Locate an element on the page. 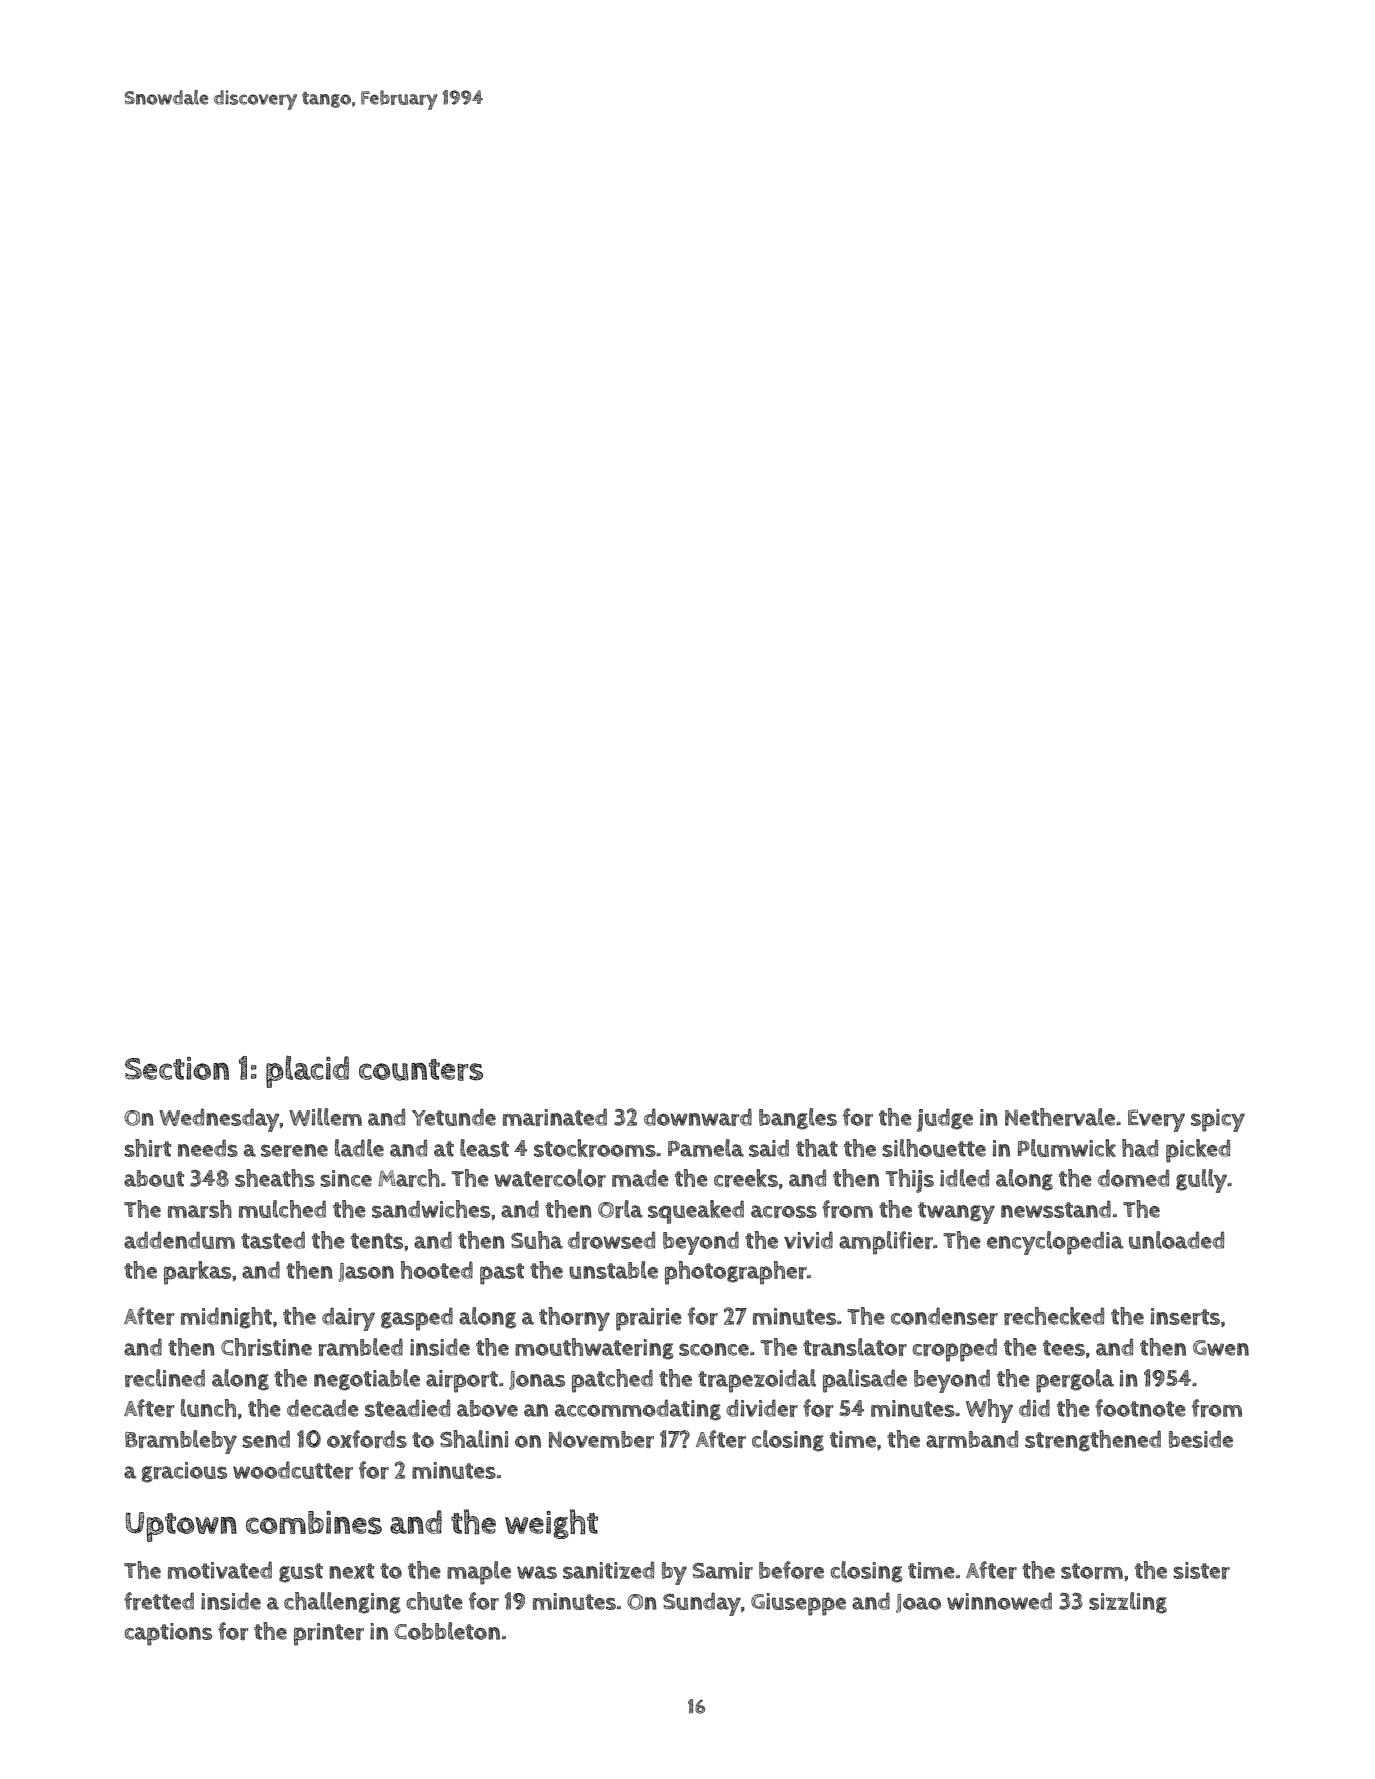  bangles is located at coordinates (798, 1119).
